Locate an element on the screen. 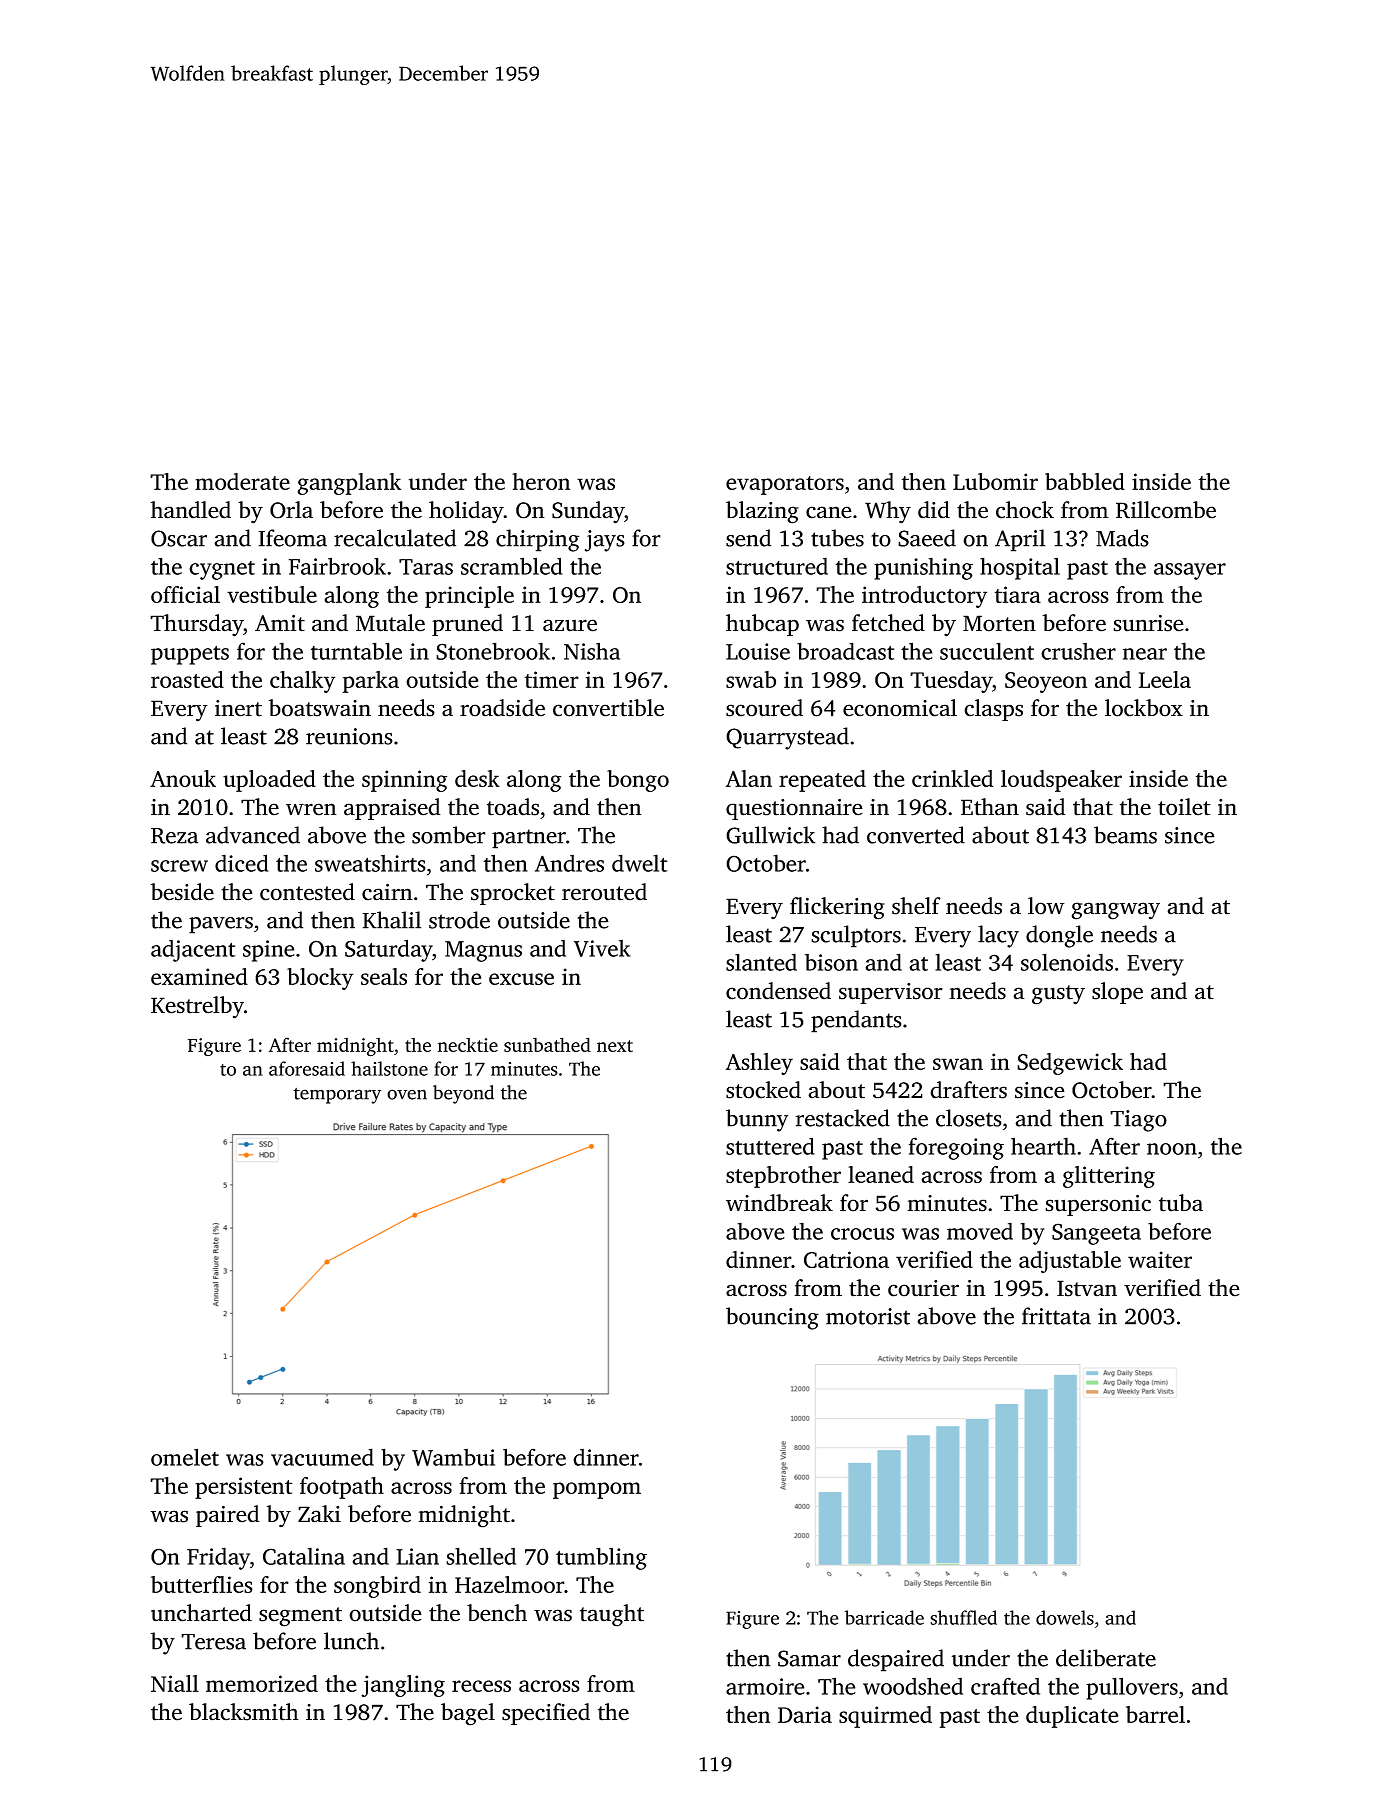 The height and width of the screenshot is (1807, 1396). Daria is located at coordinates (805, 1714).
